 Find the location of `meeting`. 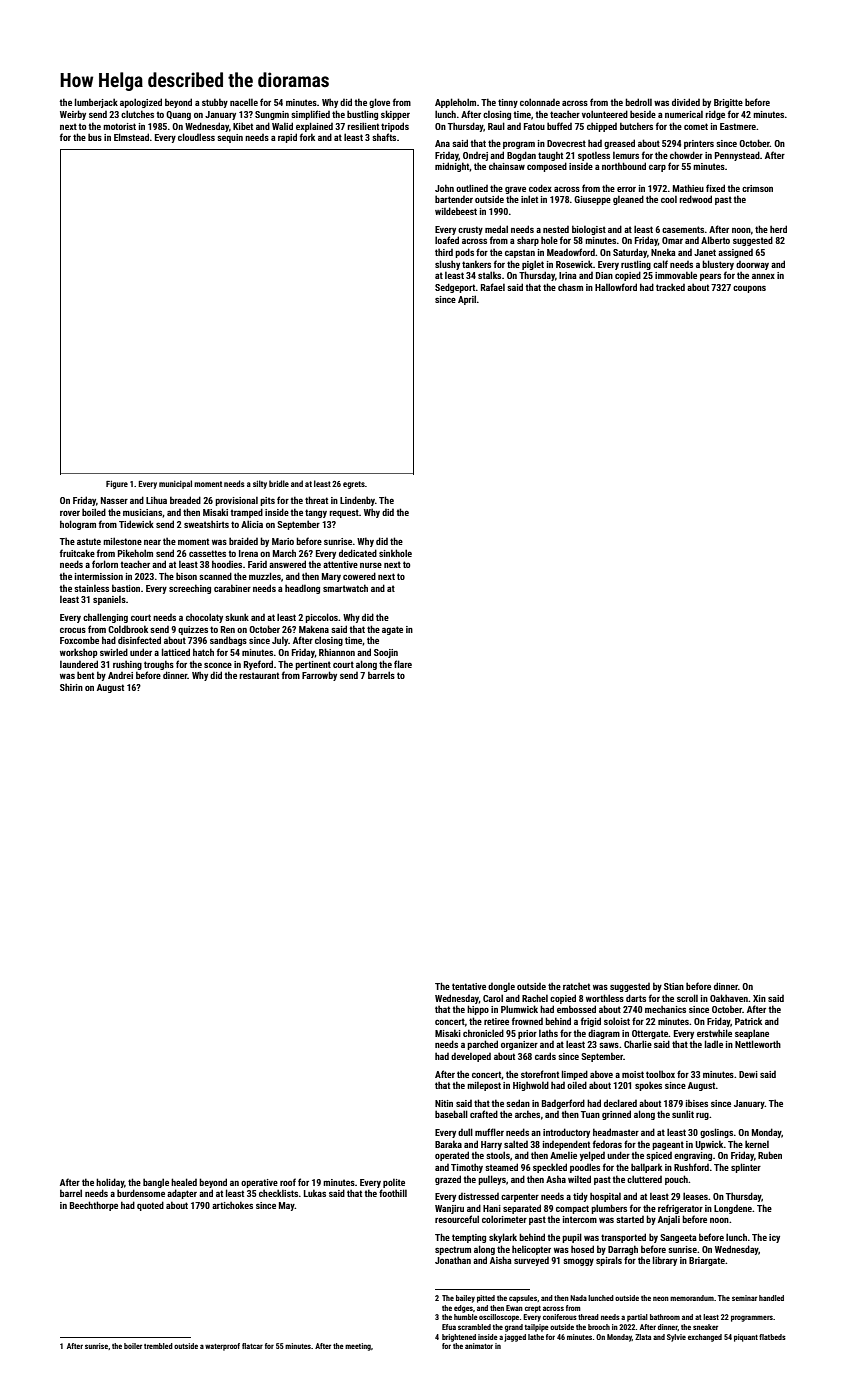

meeting is located at coordinates (358, 1347).
